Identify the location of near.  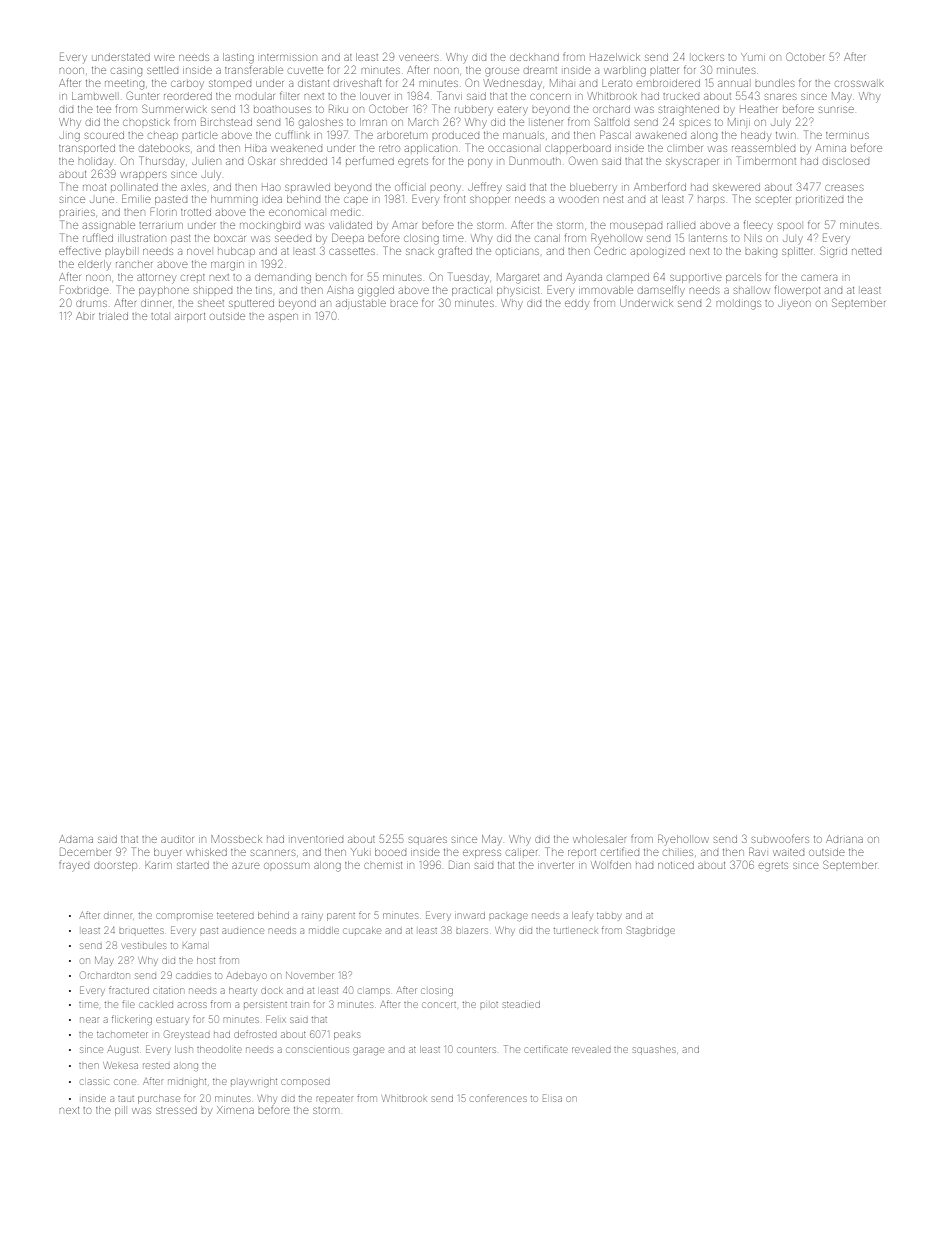
(89, 1020).
